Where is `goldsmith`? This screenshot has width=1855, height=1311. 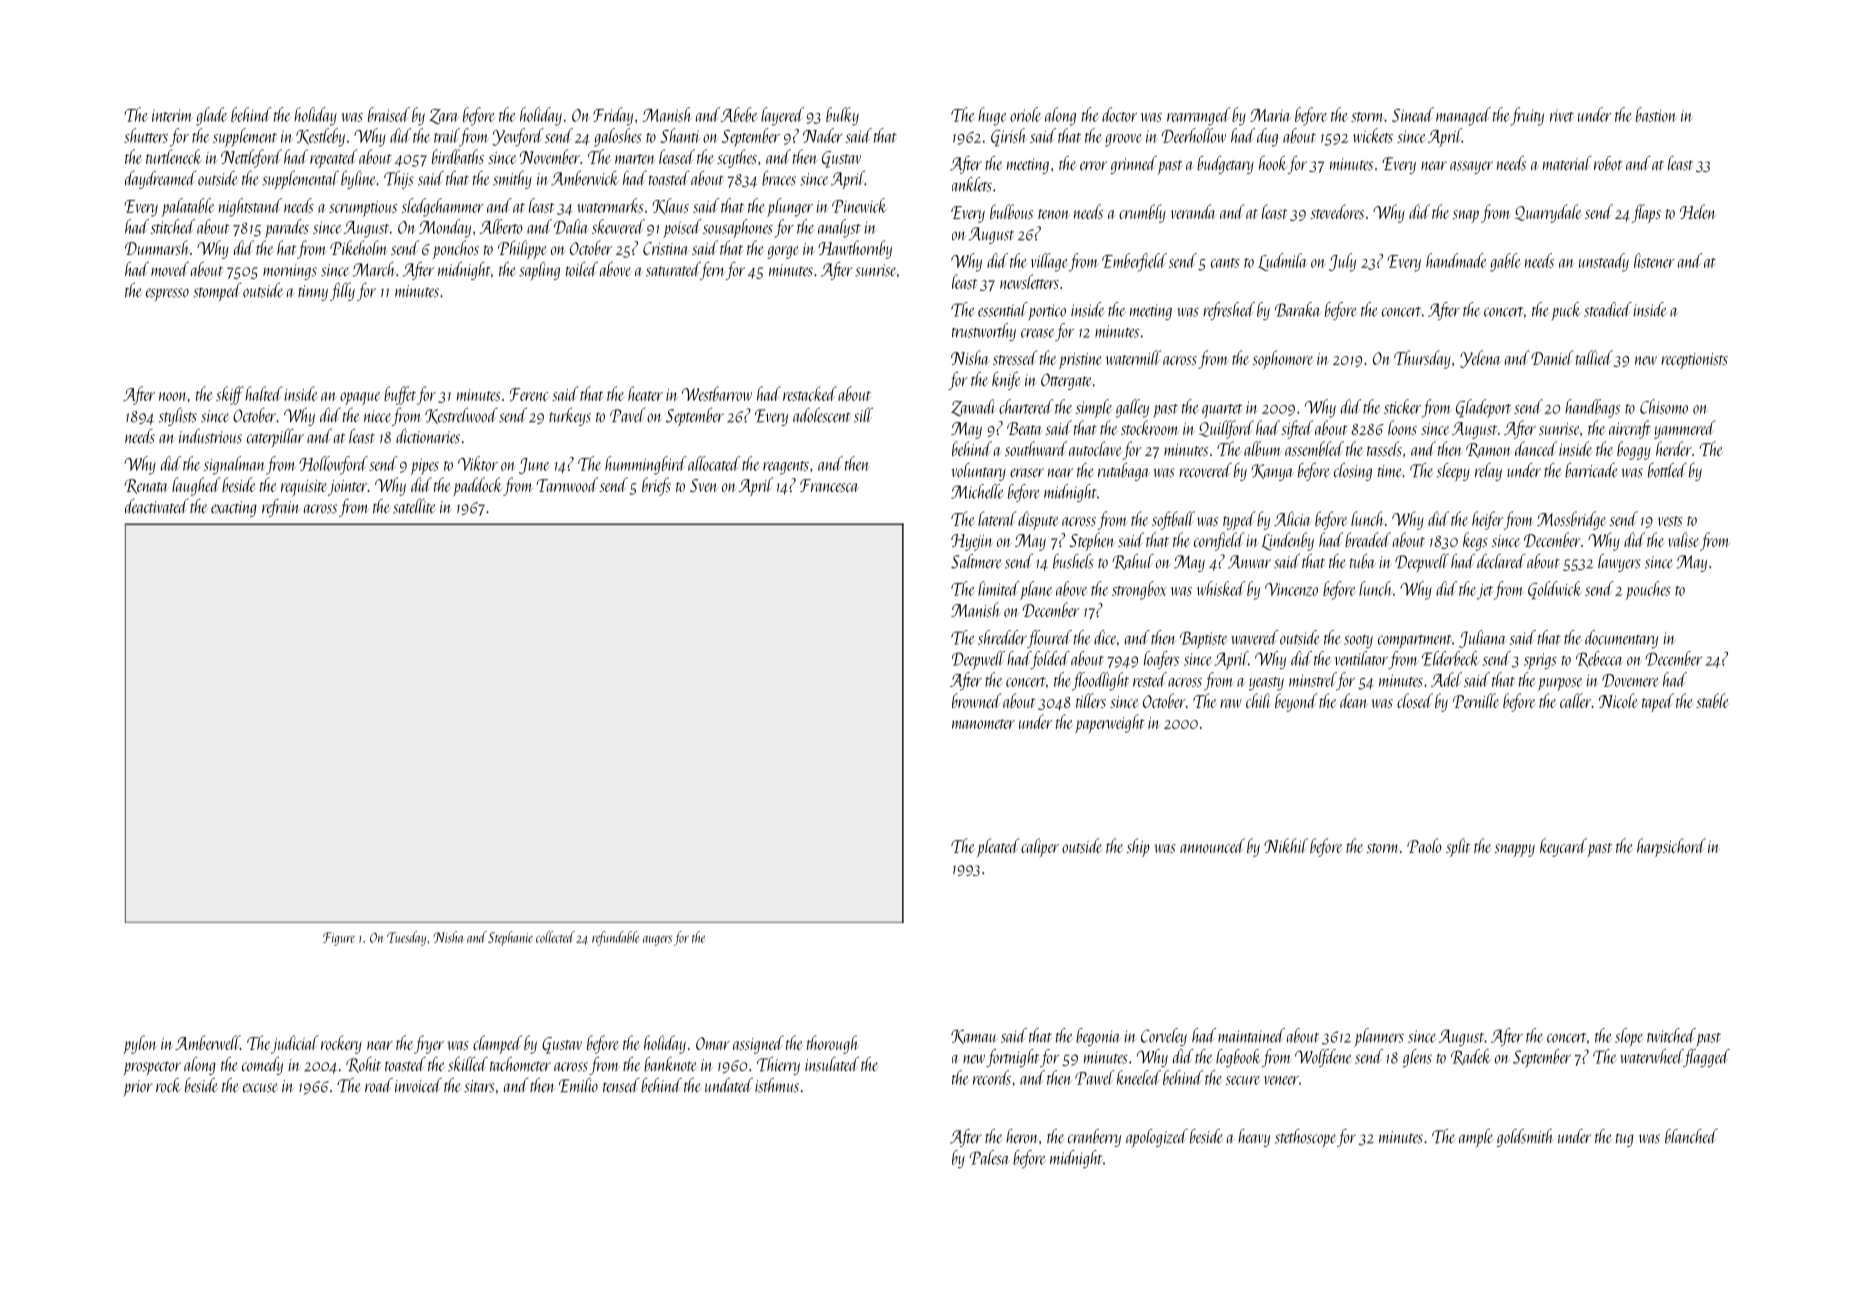
goldsmith is located at coordinates (1525, 1138).
